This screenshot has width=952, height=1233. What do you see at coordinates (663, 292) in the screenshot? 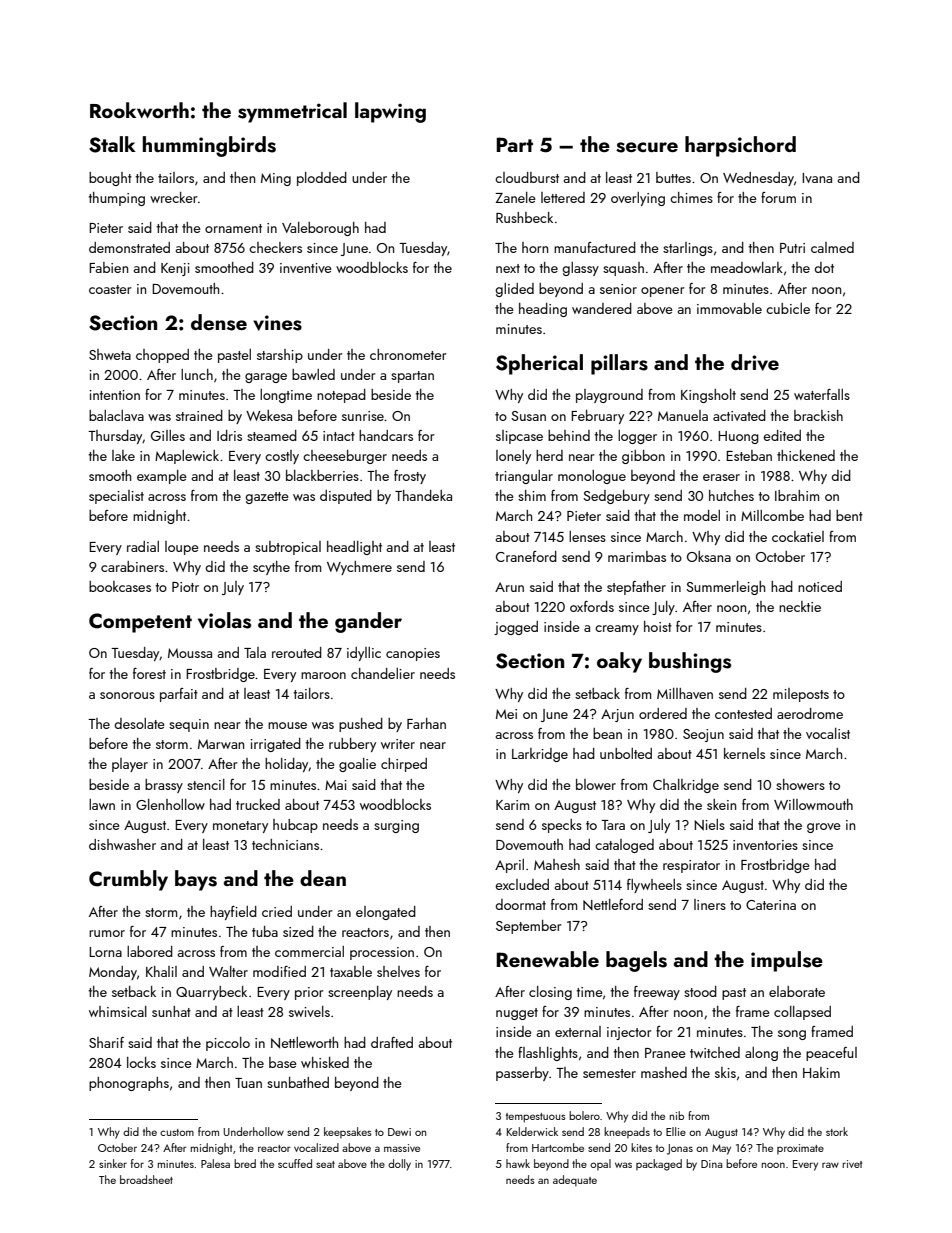
I see `opener` at bounding box center [663, 292].
